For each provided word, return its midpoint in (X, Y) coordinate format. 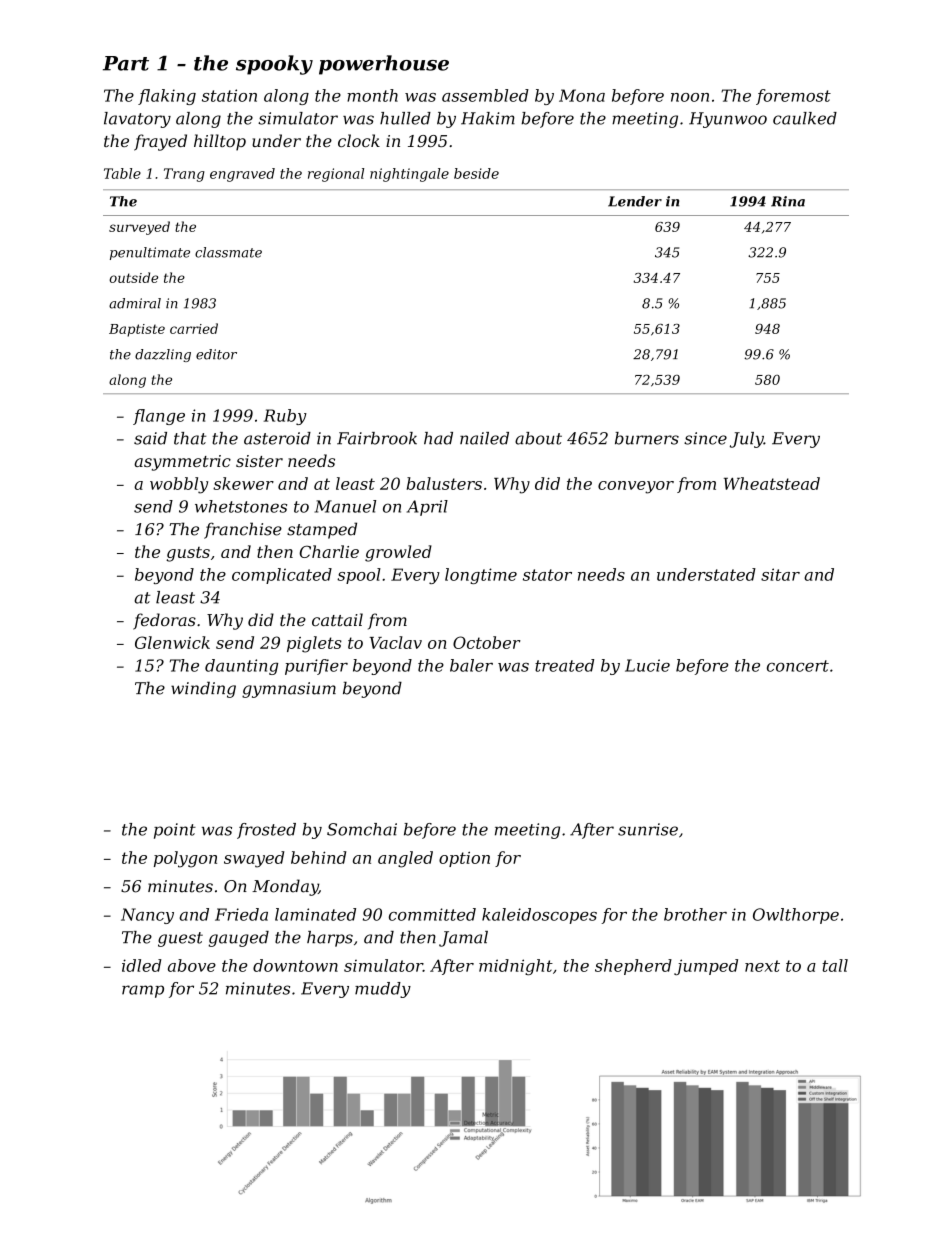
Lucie (647, 665)
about (538, 438)
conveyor (636, 487)
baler (471, 665)
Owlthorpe (796, 916)
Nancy (147, 916)
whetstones (241, 506)
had (438, 438)
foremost (793, 97)
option (464, 859)
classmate (228, 252)
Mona (582, 95)
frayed (160, 142)
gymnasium (289, 690)
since (705, 438)
